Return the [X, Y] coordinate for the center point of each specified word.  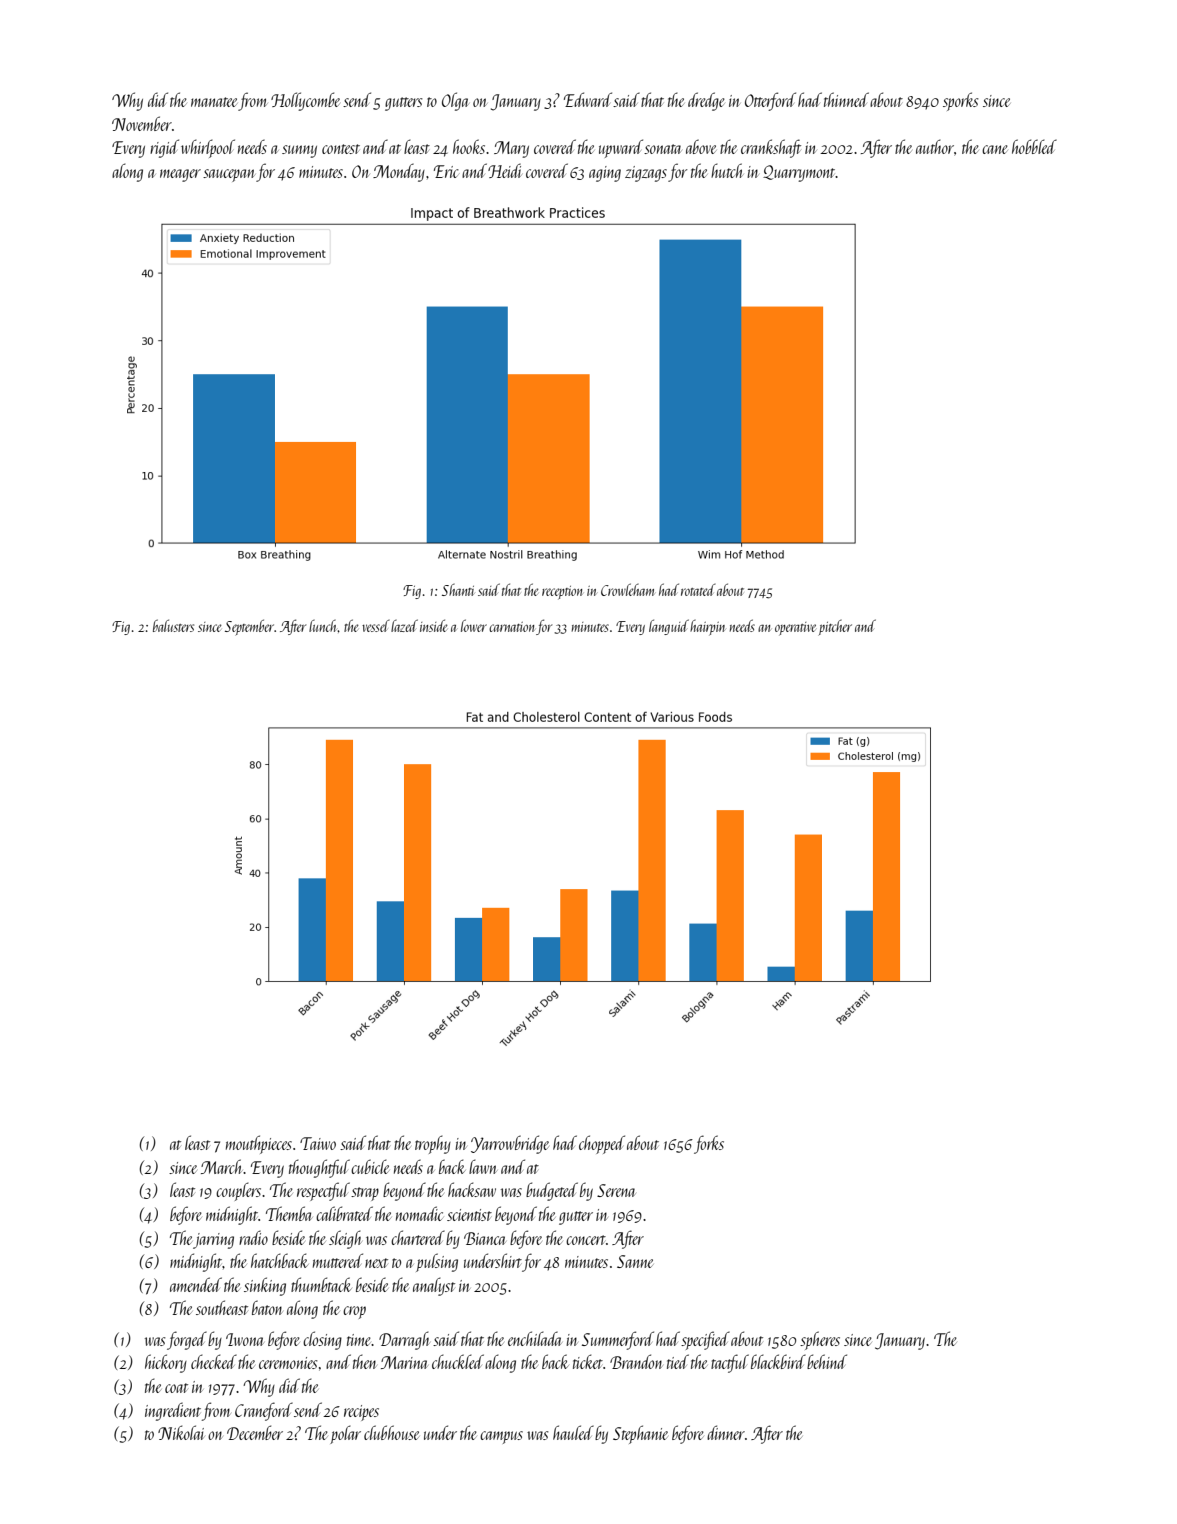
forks [709, 1144]
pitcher [835, 628]
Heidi [504, 170]
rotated [698, 590]
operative [795, 628]
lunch [323, 626]
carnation [512, 627]
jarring [213, 1241]
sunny [299, 151]
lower [474, 625]
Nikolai [181, 1432]
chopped [602, 1144]
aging [605, 174]
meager [180, 175]
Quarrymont [799, 173]
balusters [173, 625]
